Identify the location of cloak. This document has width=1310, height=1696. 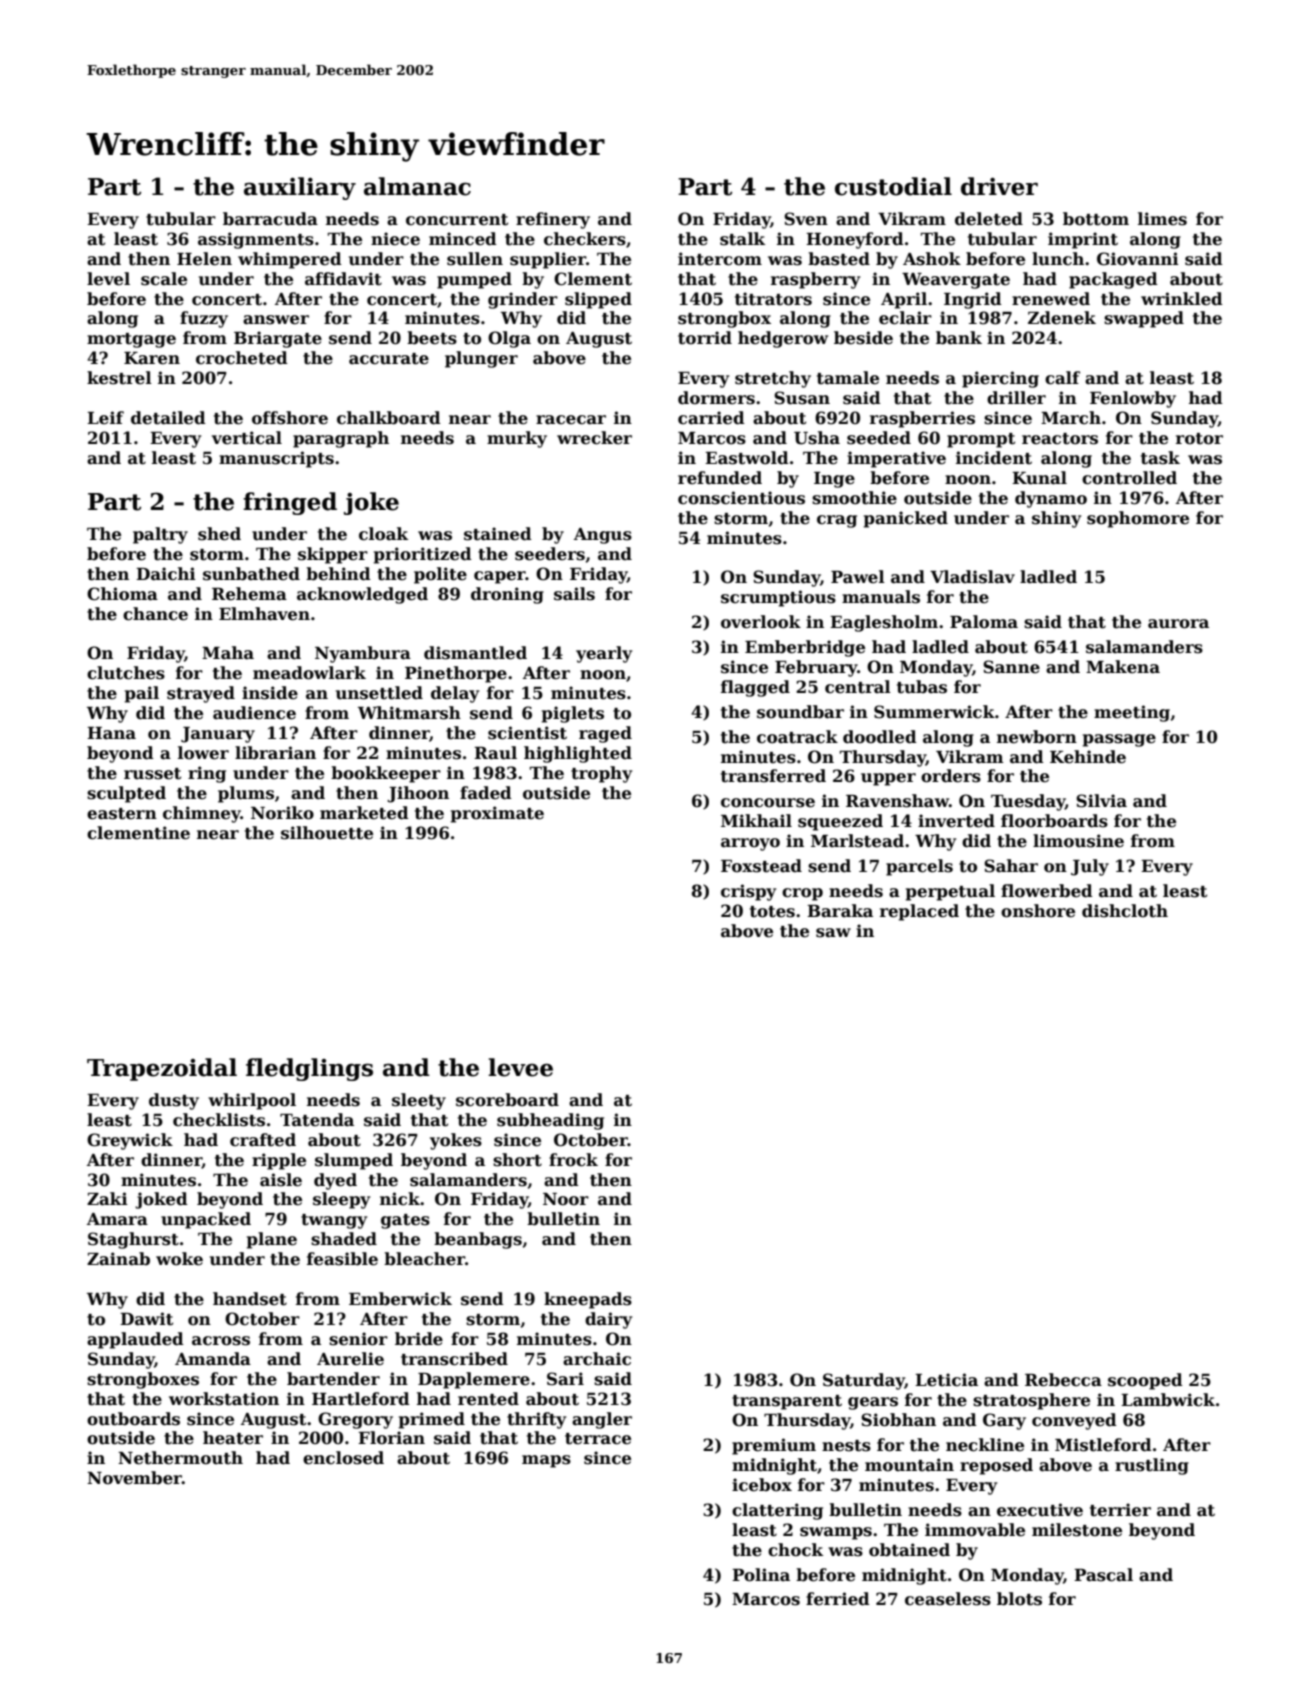
(383, 534).
